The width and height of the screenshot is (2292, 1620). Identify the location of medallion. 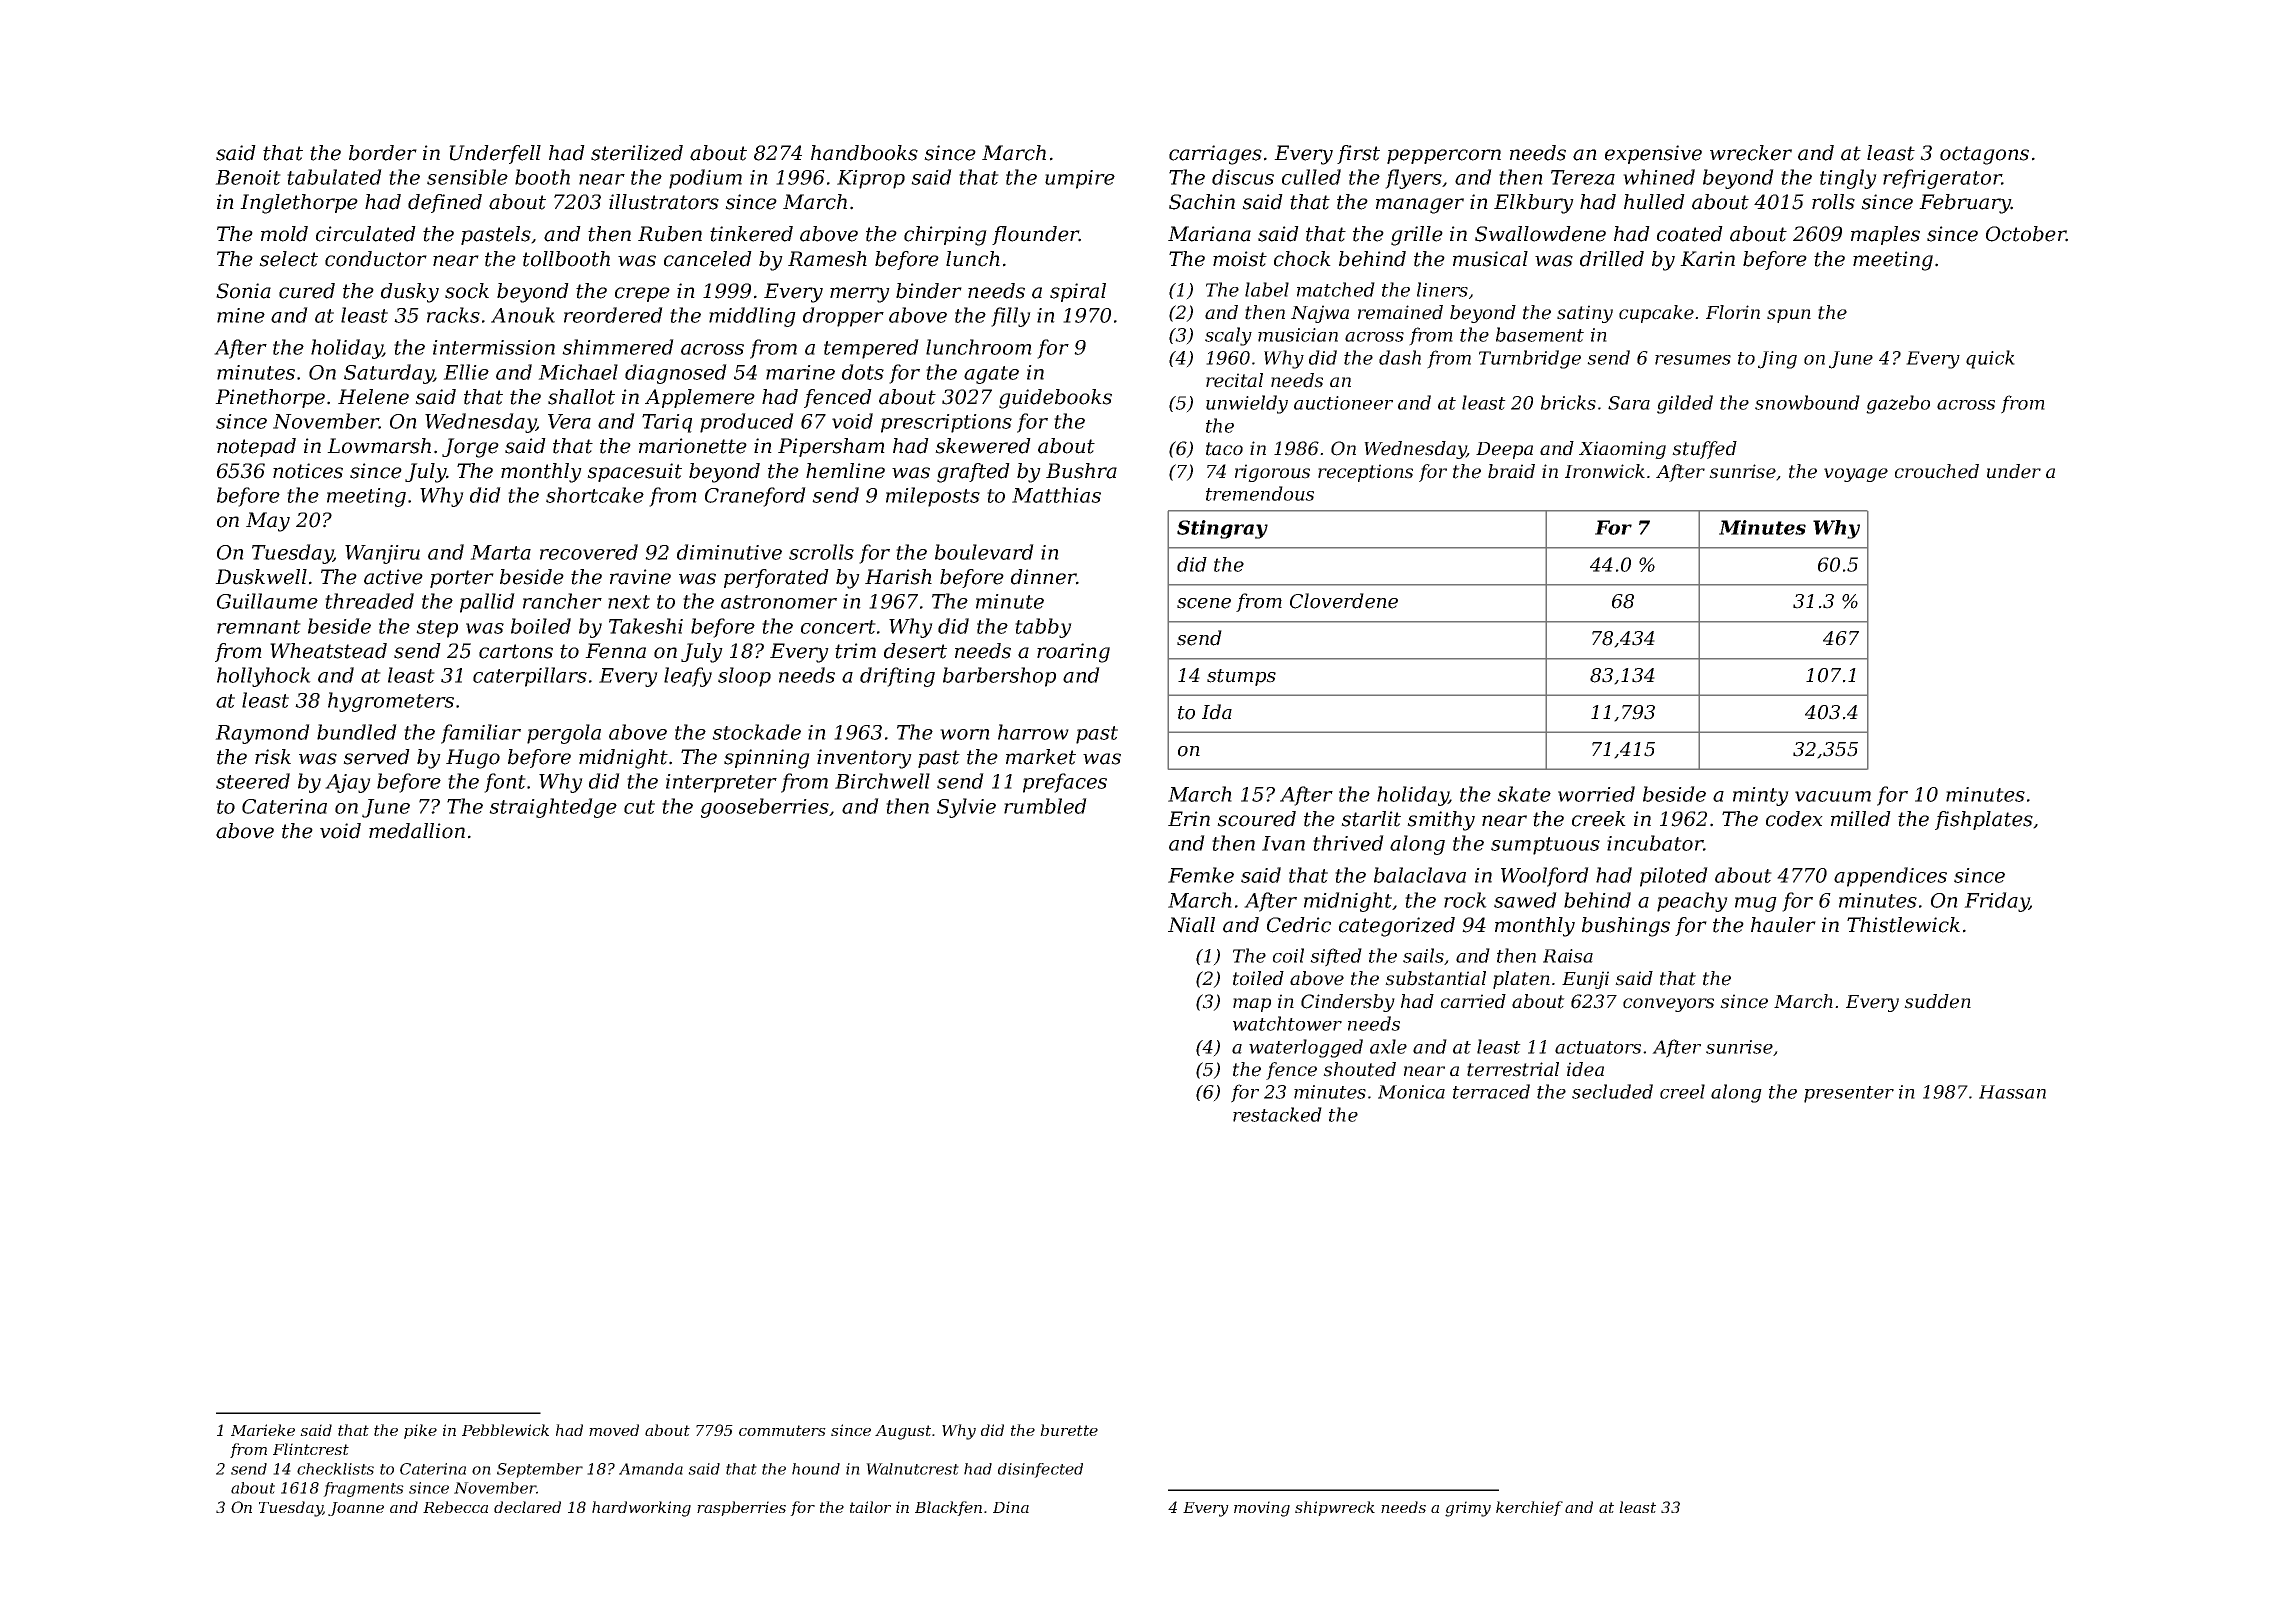
(417, 831).
